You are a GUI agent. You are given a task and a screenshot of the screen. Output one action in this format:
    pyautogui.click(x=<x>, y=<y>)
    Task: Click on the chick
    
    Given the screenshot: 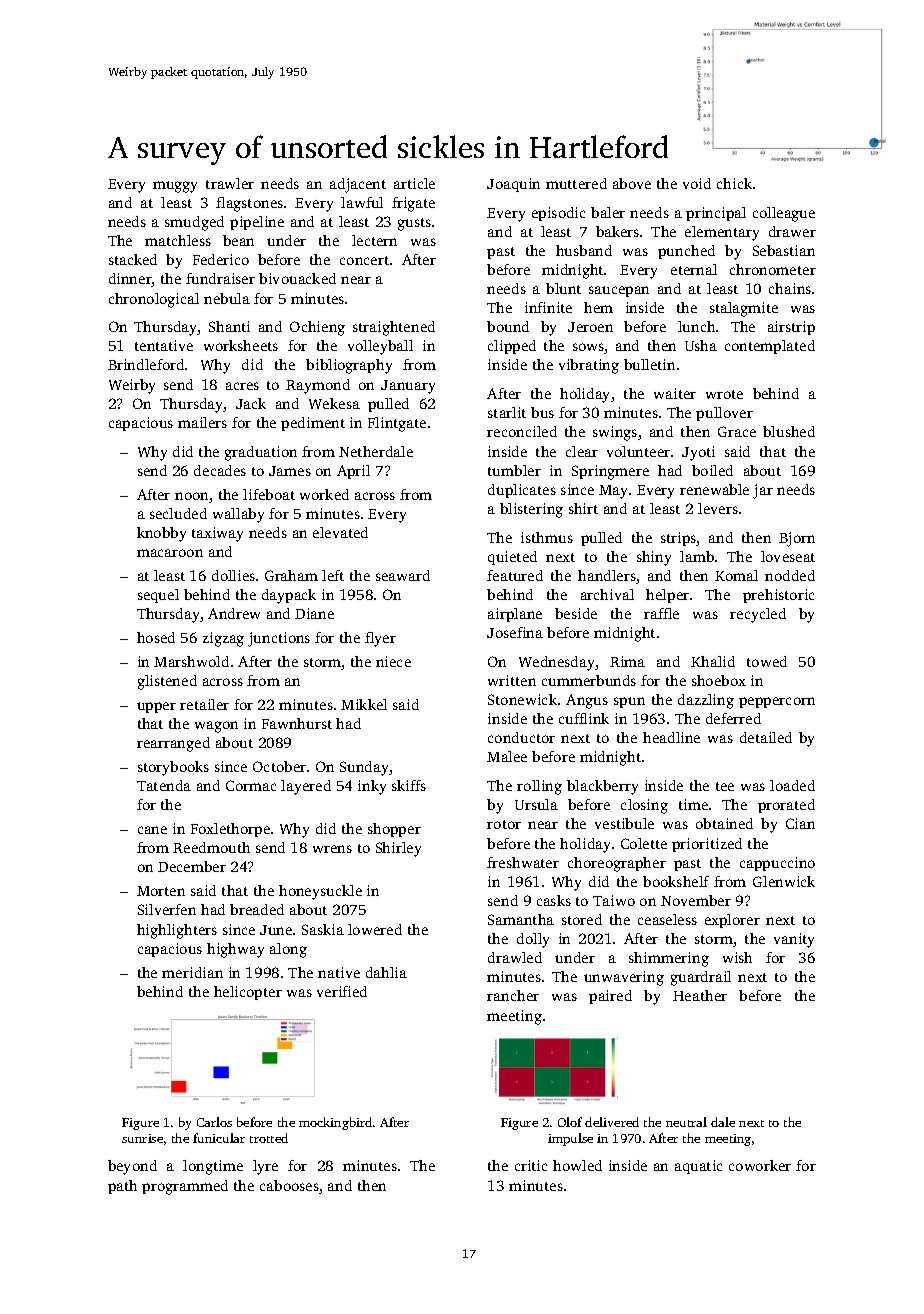 What is the action you would take?
    pyautogui.click(x=734, y=183)
